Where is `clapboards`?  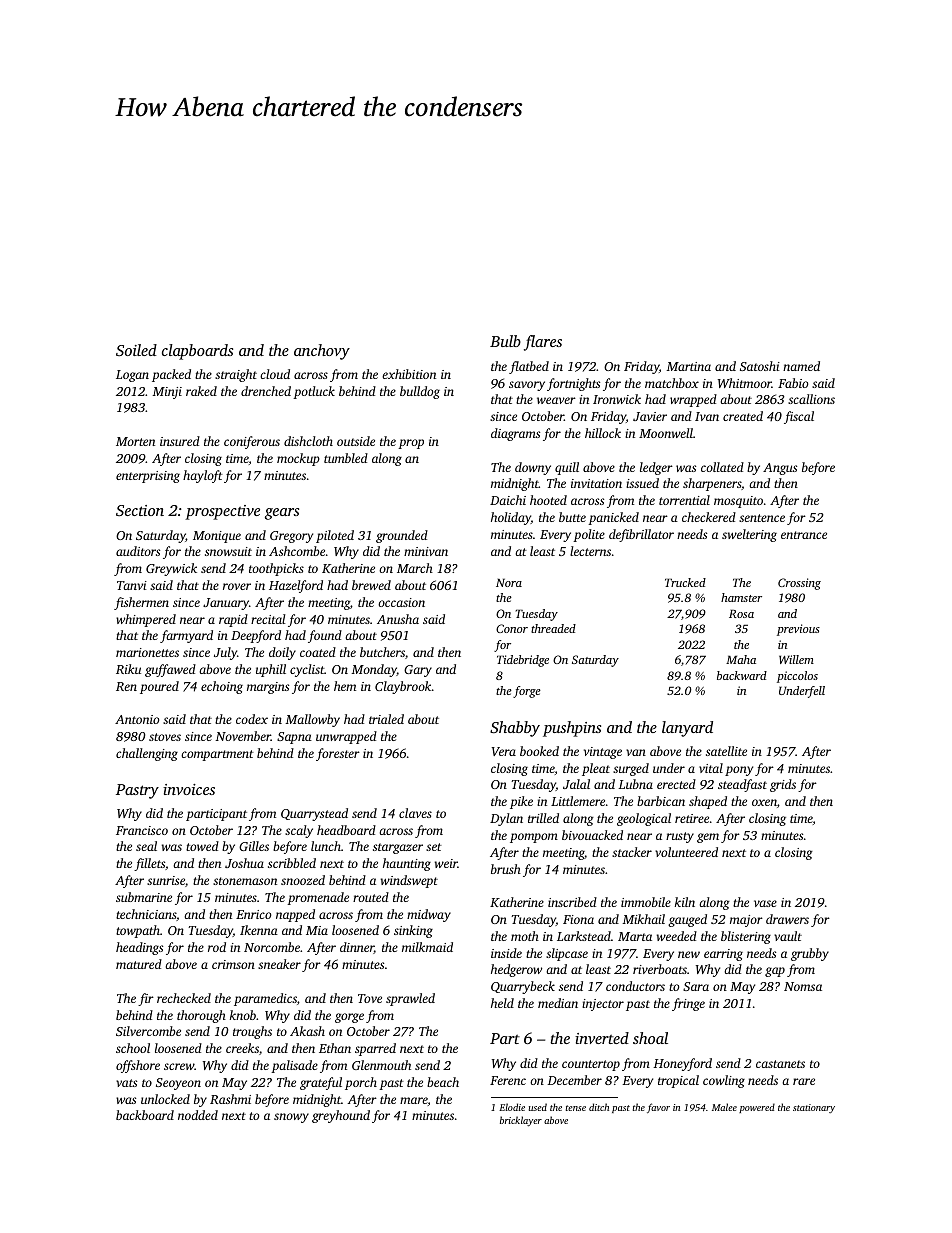 clapboards is located at coordinates (197, 352).
